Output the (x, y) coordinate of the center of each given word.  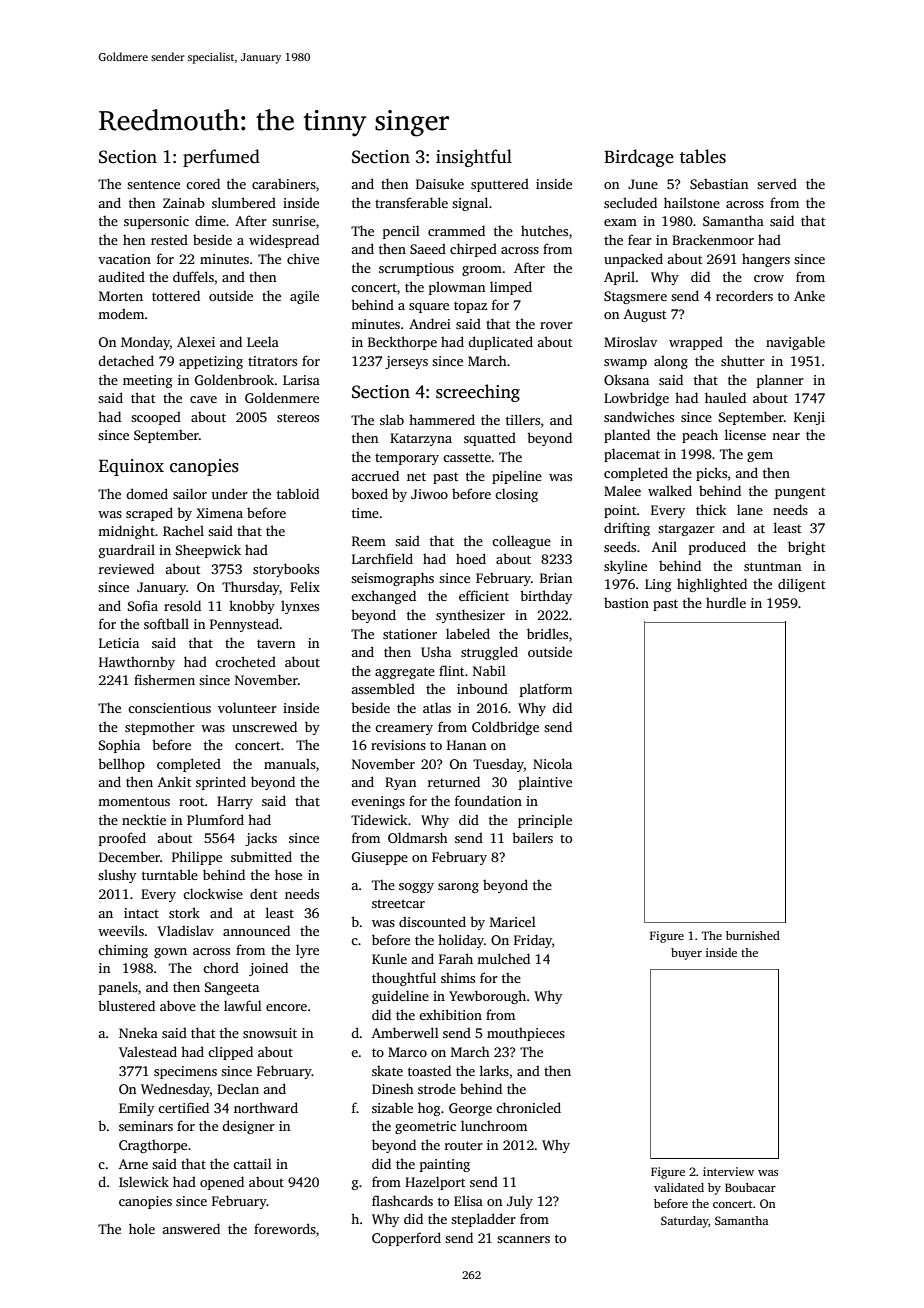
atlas (437, 707)
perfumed (221, 158)
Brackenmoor (713, 239)
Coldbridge (505, 728)
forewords (285, 1228)
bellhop (121, 765)
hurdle (726, 602)
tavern (276, 643)
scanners (523, 1239)
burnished (753, 935)
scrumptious (416, 269)
